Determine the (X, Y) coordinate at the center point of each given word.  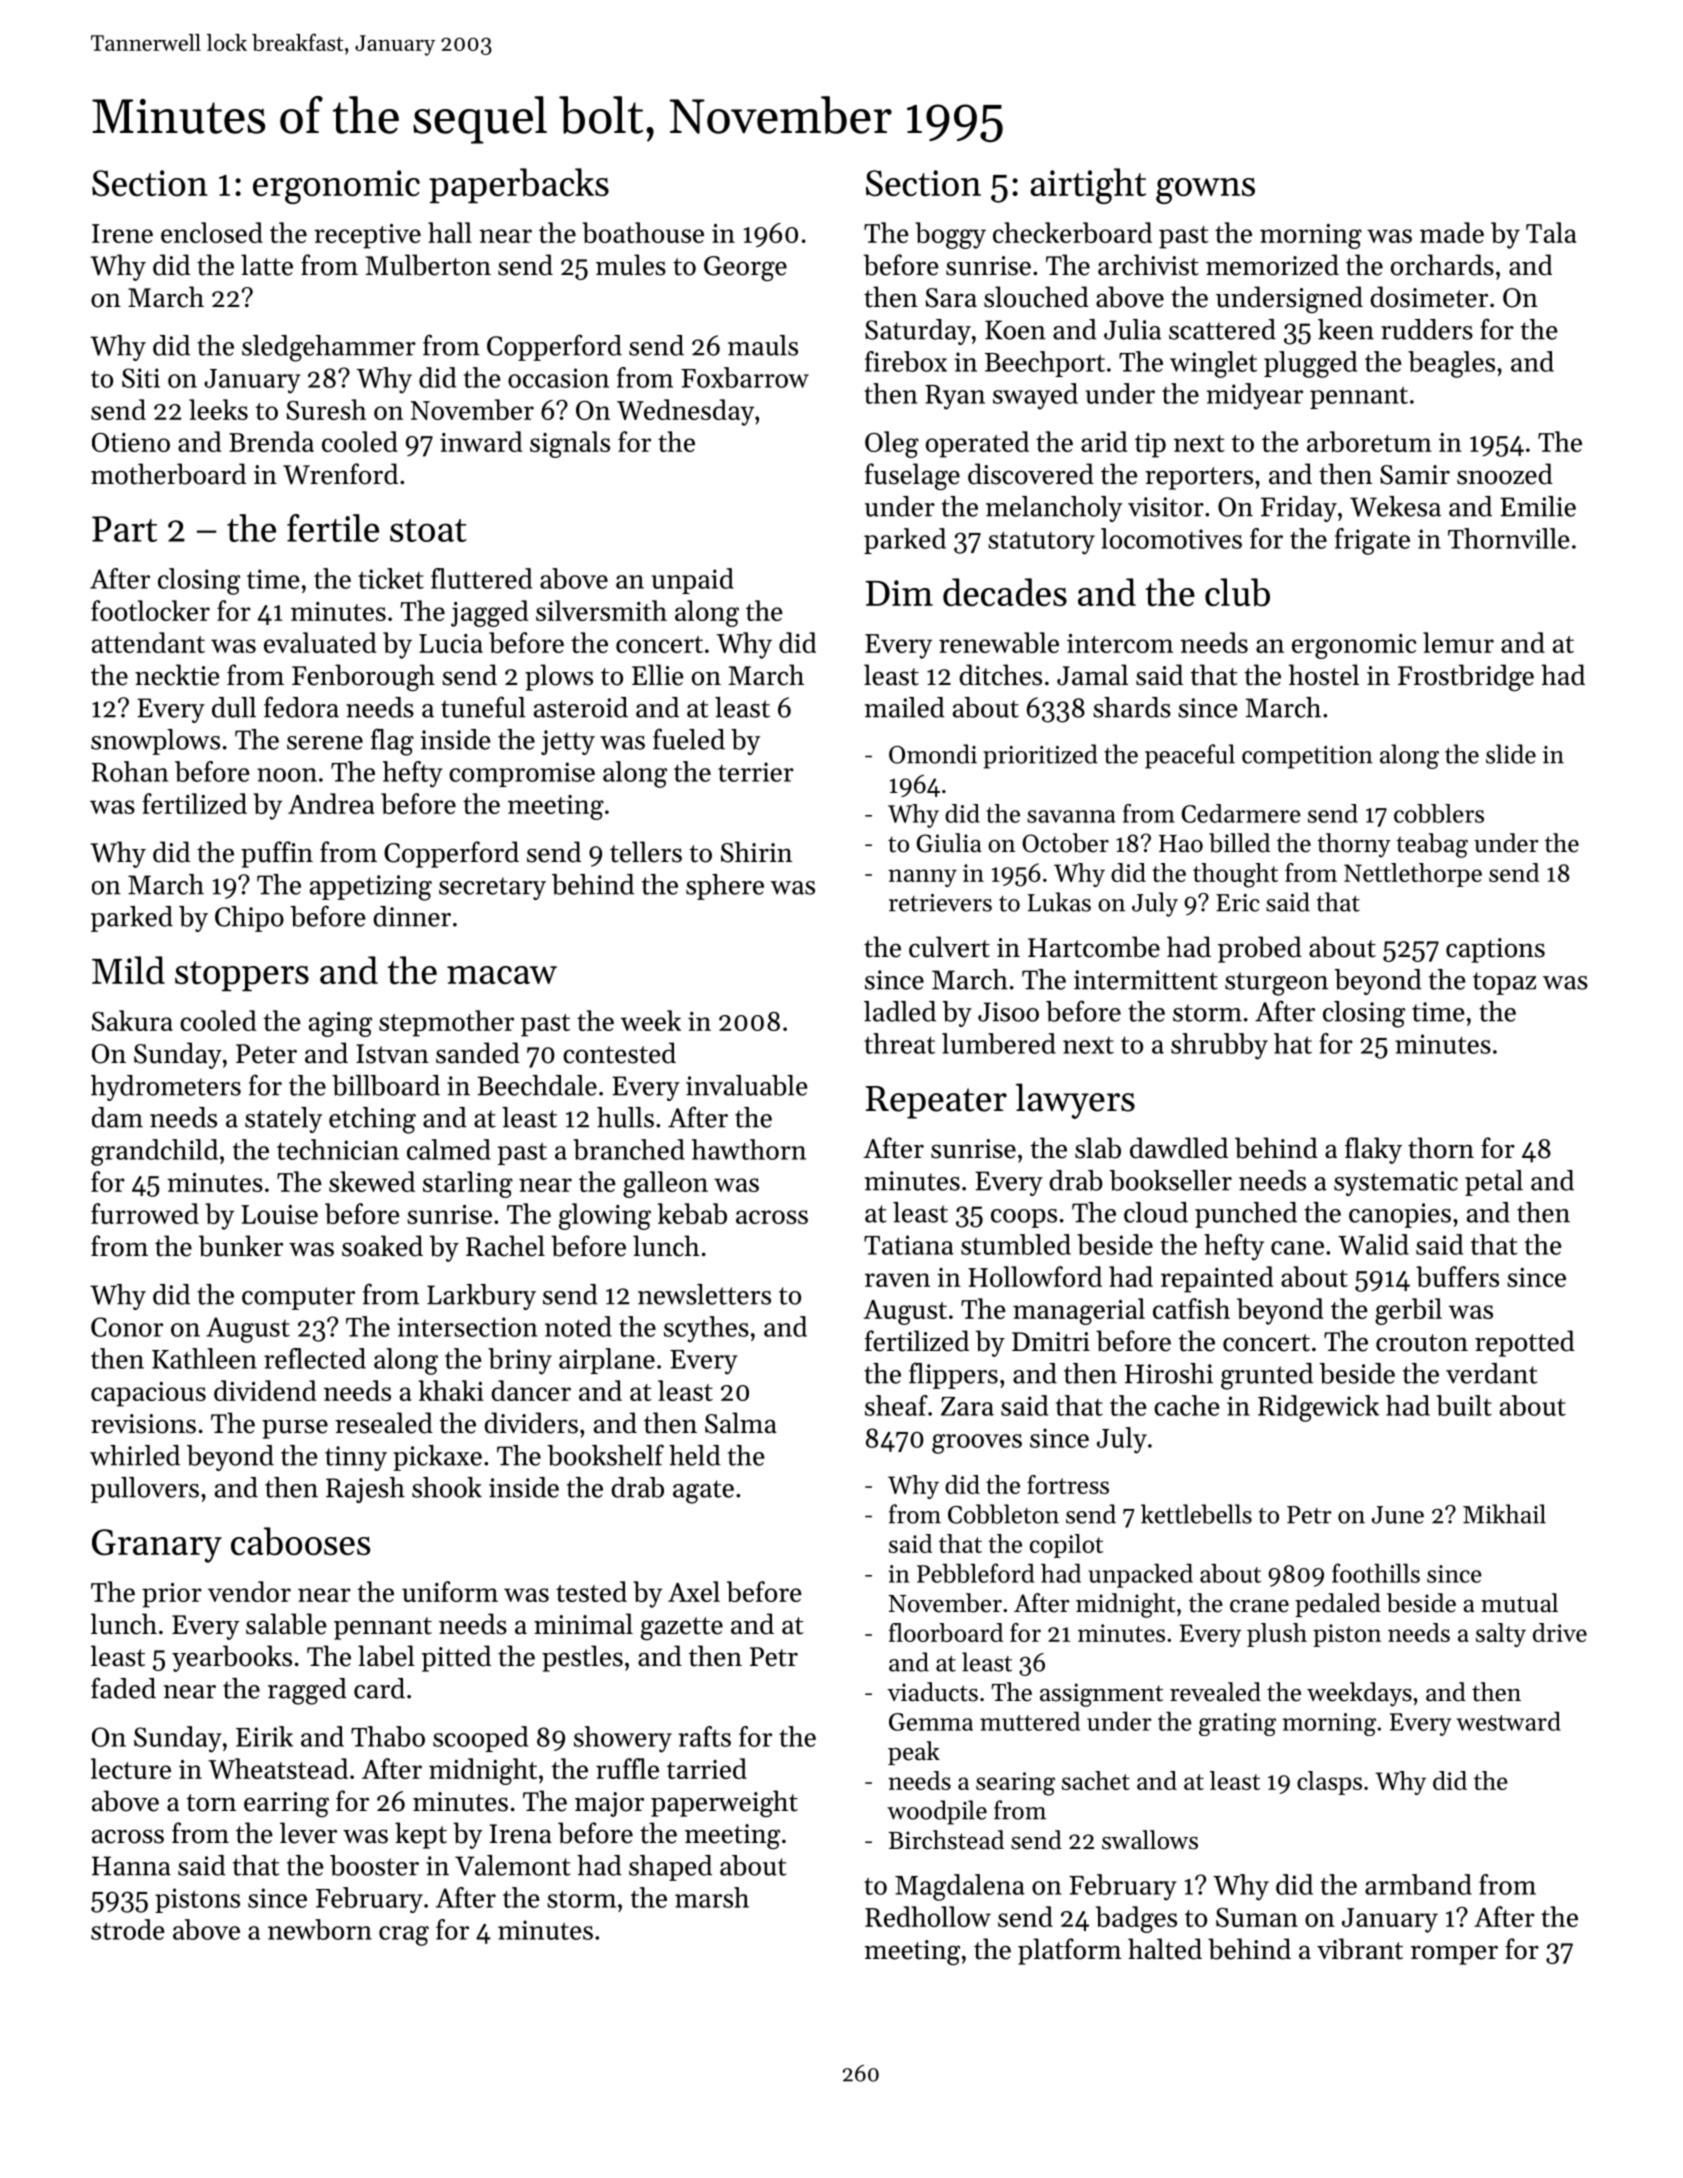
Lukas (1059, 902)
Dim (899, 593)
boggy (950, 235)
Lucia (451, 643)
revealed (1215, 1692)
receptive (367, 236)
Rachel (505, 1246)
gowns (1205, 191)
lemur (1458, 642)
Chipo (249, 919)
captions (1495, 950)
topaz (1504, 983)
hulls (625, 1117)
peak (914, 1753)
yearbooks (232, 1658)
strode (128, 1929)
